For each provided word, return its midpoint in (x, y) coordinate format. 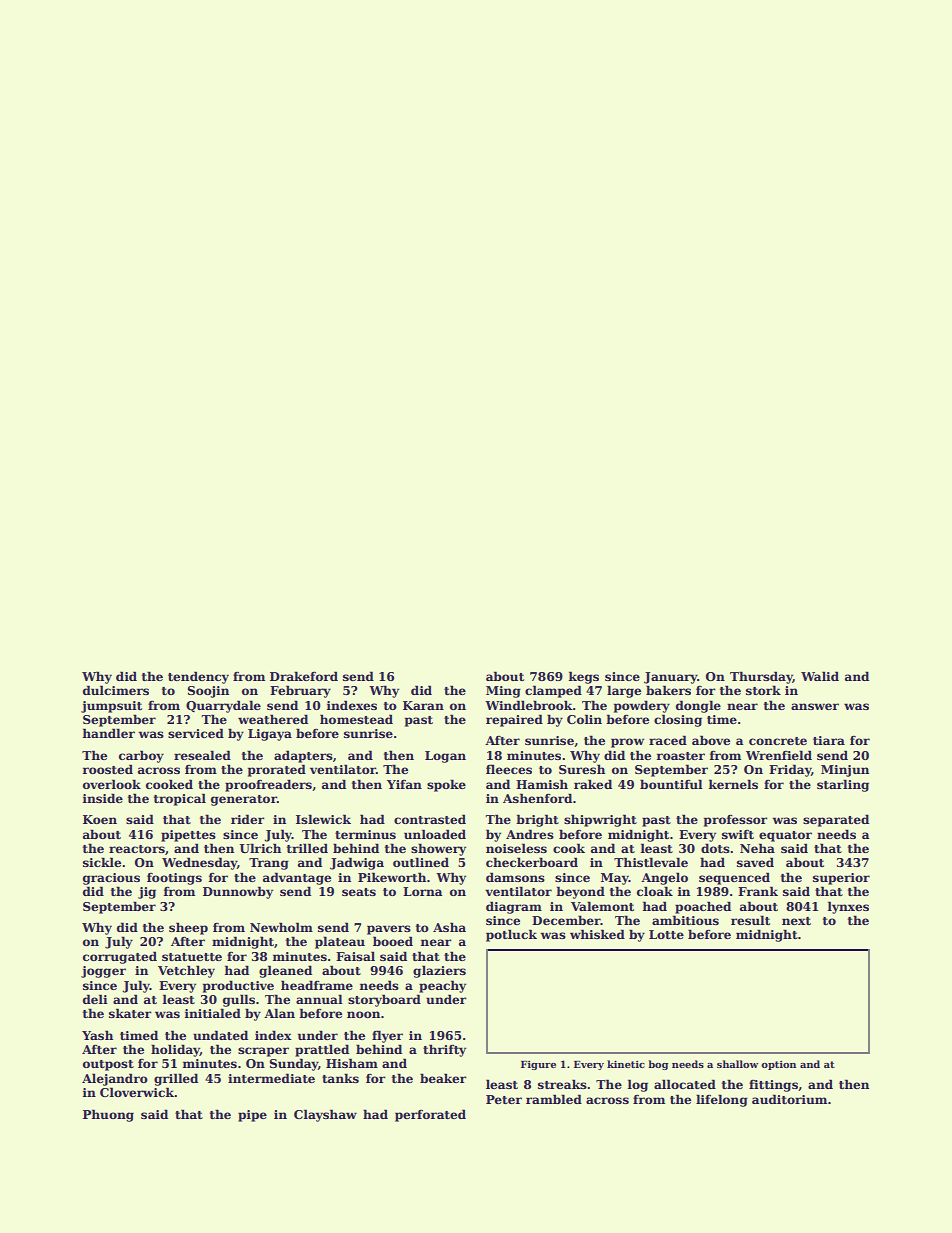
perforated (430, 1115)
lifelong (722, 1100)
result (750, 920)
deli (95, 999)
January (670, 678)
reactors (137, 849)
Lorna (423, 891)
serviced (196, 733)
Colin (584, 719)
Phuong (108, 1115)
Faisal (355, 956)
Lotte (666, 934)
